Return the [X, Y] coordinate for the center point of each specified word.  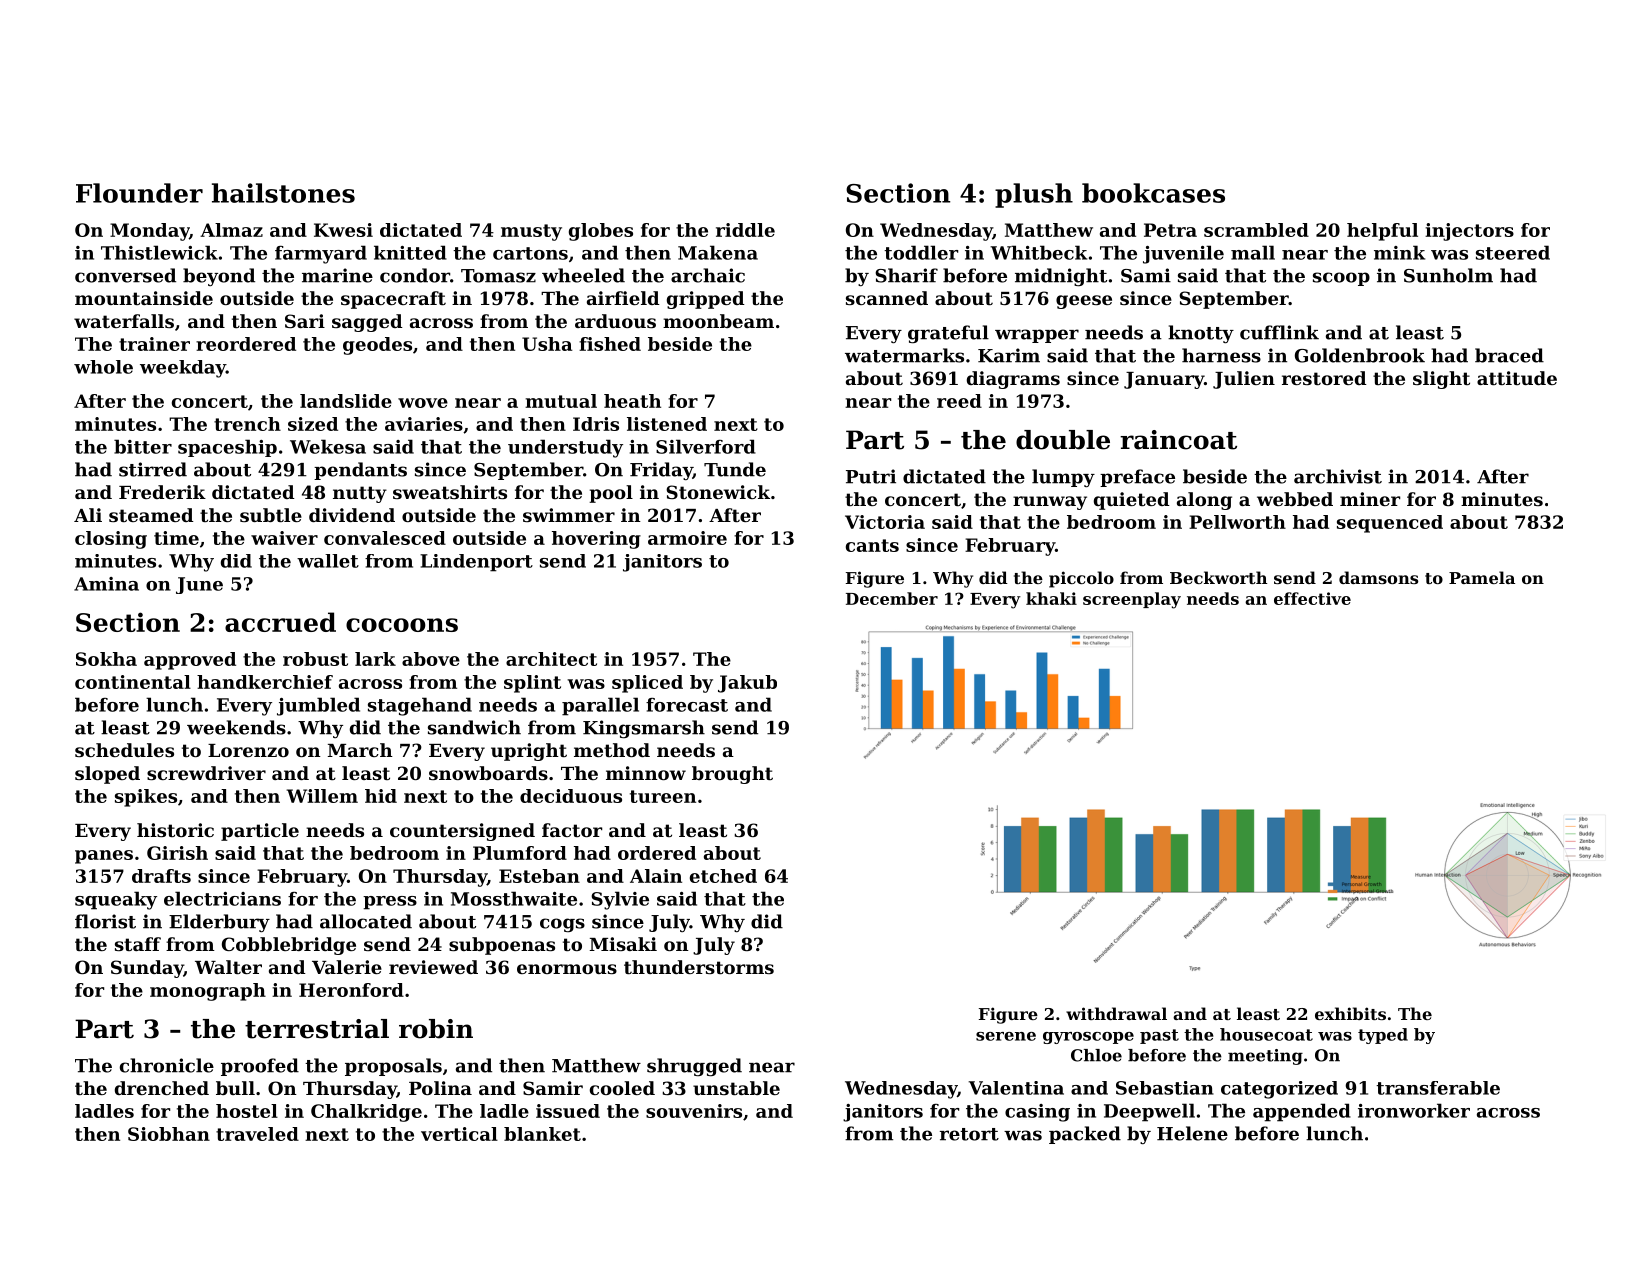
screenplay [1132, 600]
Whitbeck [1038, 252]
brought [732, 775]
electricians [222, 898]
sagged [367, 323]
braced [1509, 355]
